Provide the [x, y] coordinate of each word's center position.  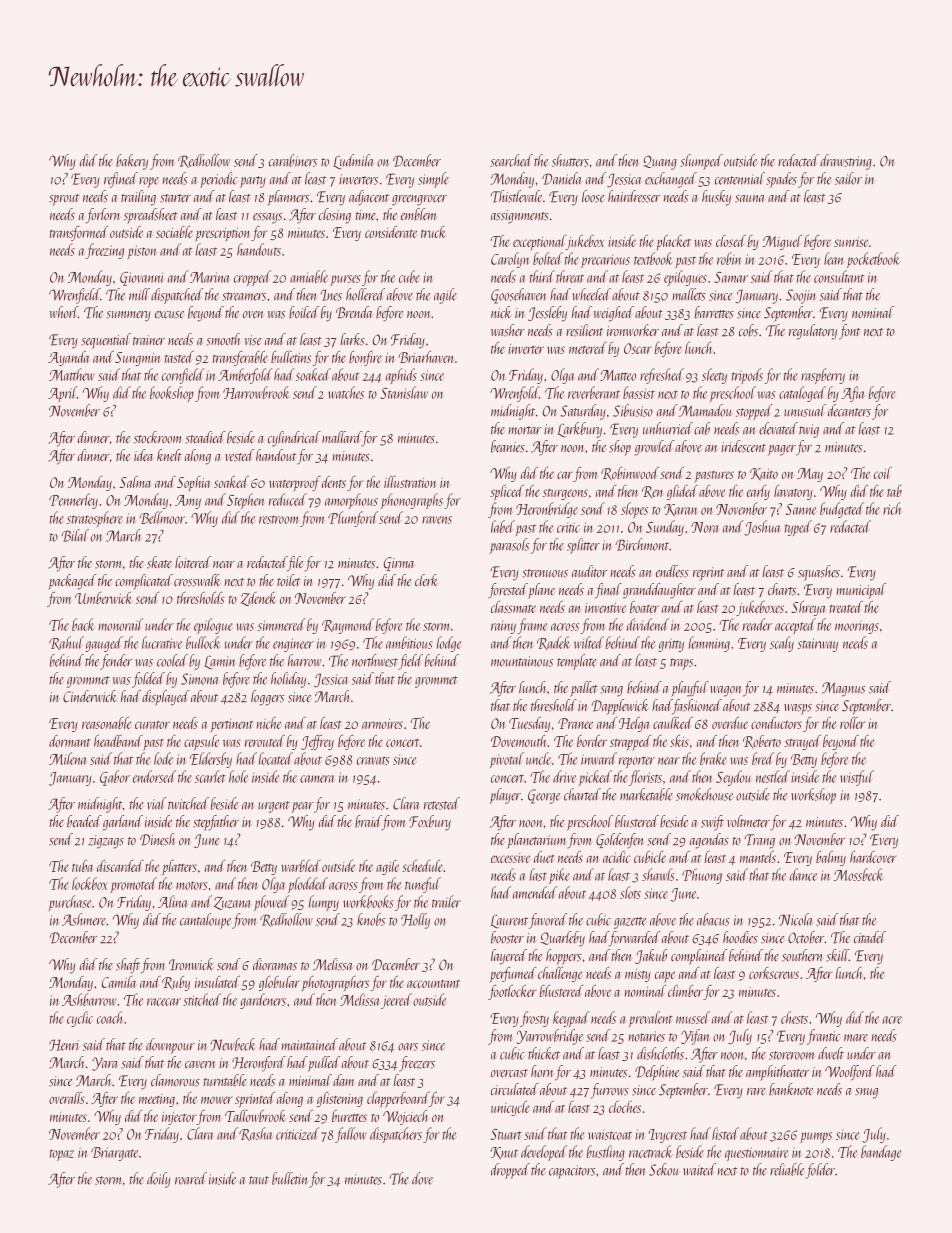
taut [259, 1180]
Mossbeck [858, 874]
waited [699, 1169]
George [544, 796]
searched [511, 160]
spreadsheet [151, 216]
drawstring [846, 162]
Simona [199, 679]
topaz [62, 1155]
